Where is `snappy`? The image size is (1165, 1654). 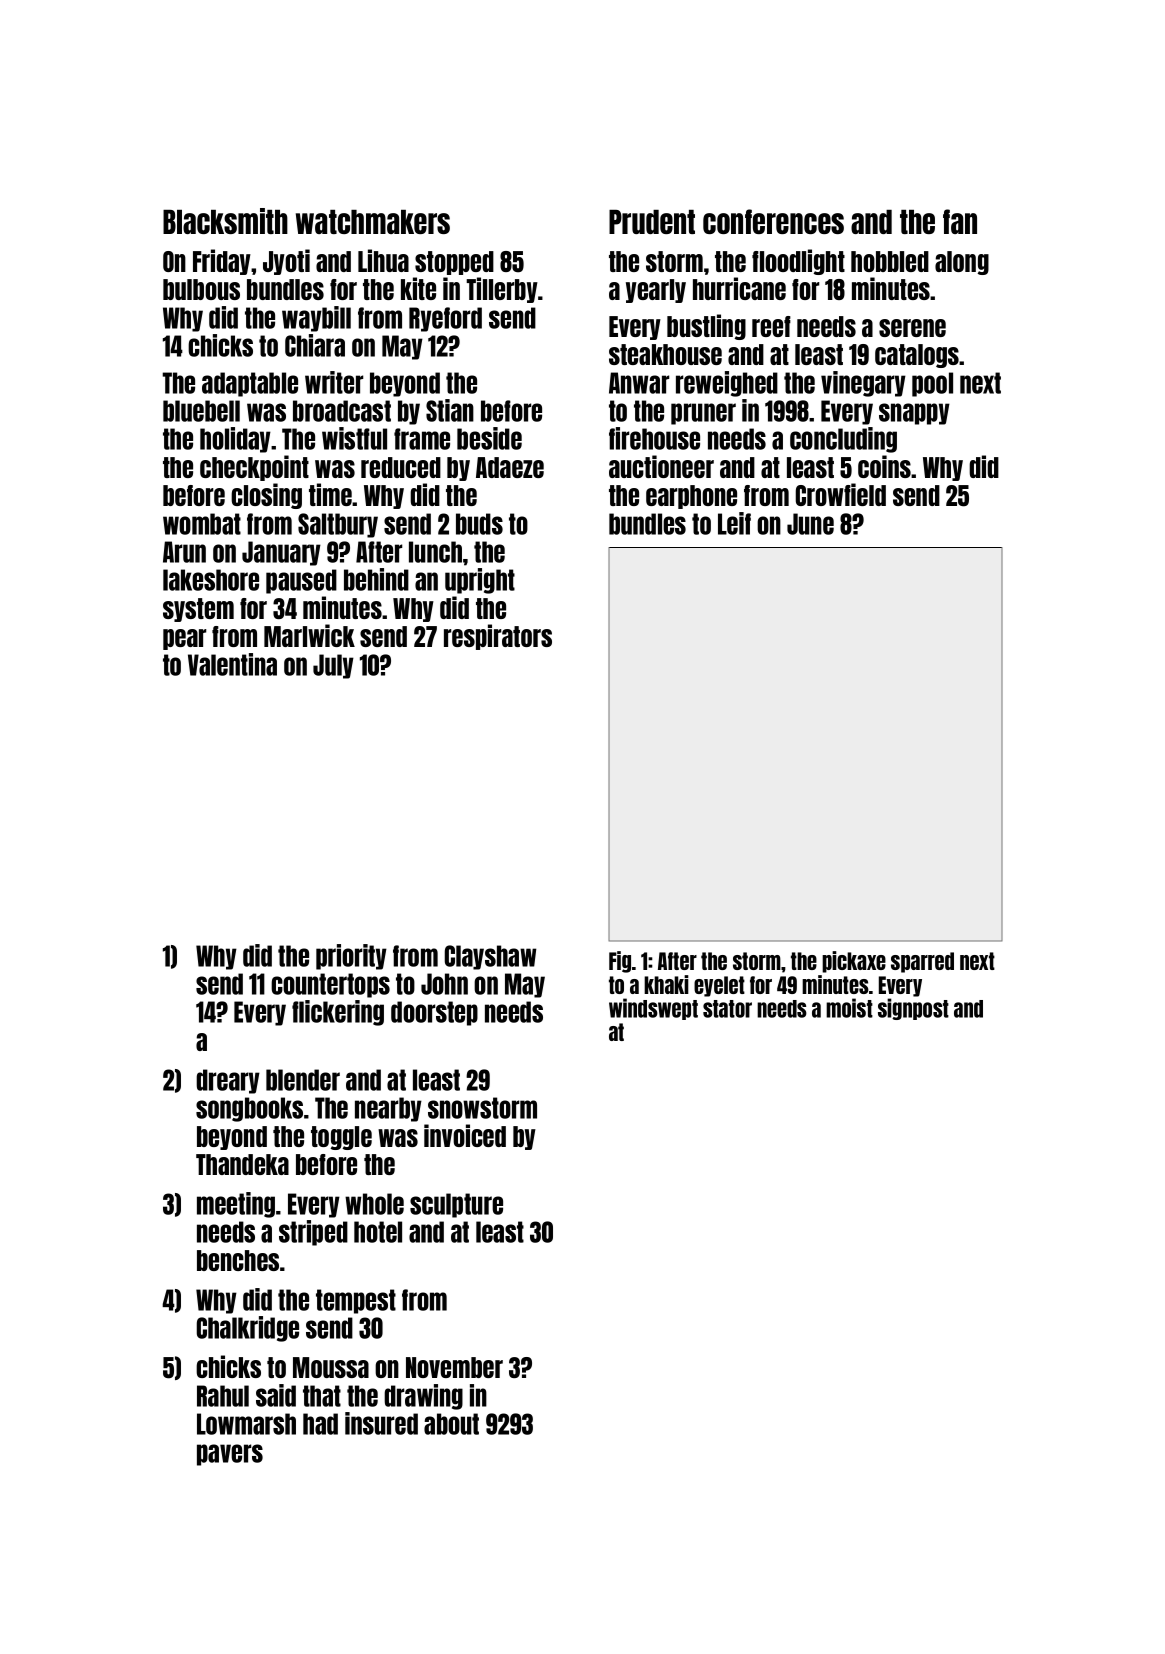
snappy is located at coordinates (914, 414).
